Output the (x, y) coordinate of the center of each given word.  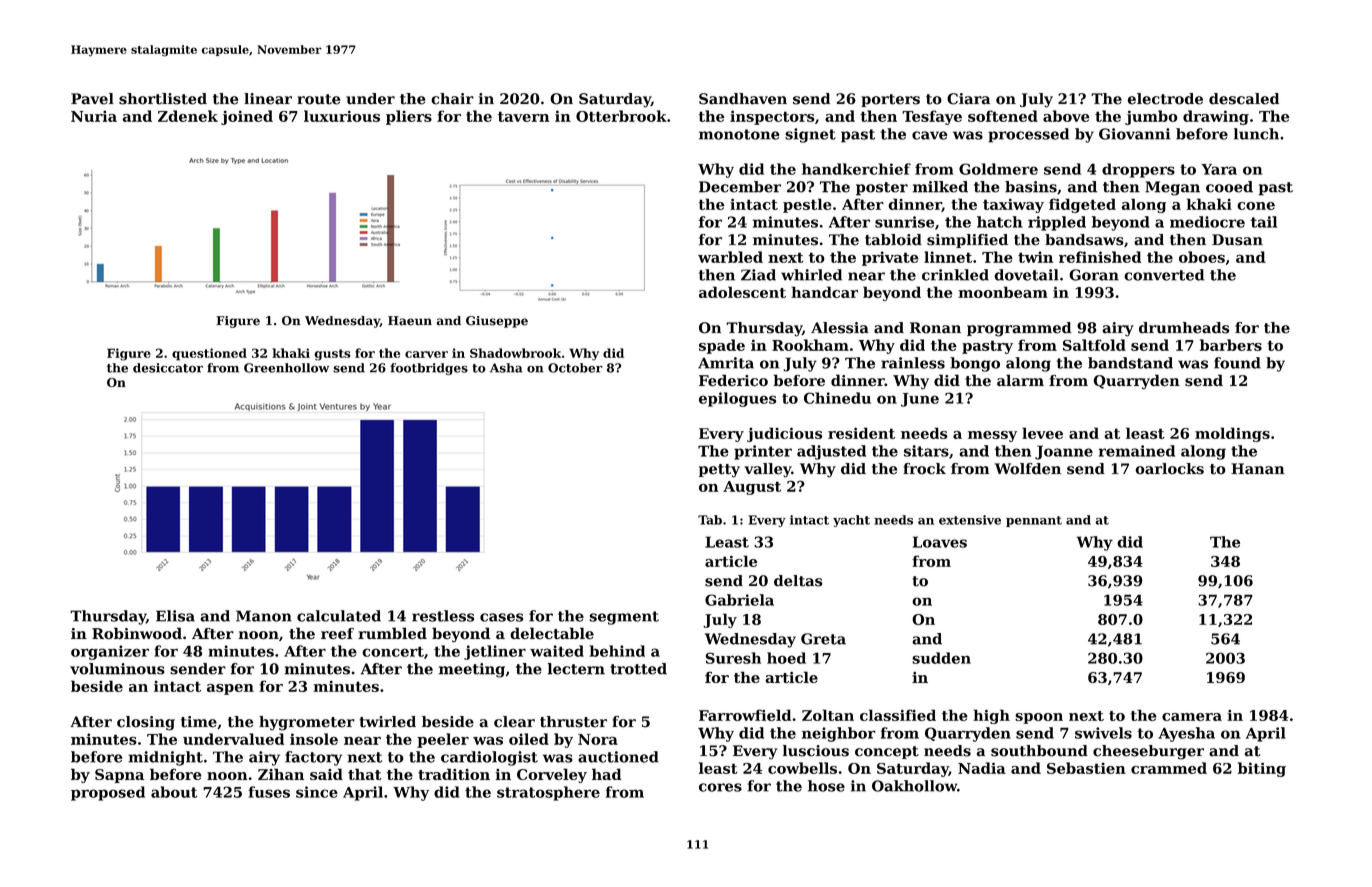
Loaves (940, 542)
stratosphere (548, 793)
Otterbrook (621, 116)
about (174, 792)
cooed (1229, 187)
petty (719, 471)
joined (247, 117)
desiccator (168, 368)
